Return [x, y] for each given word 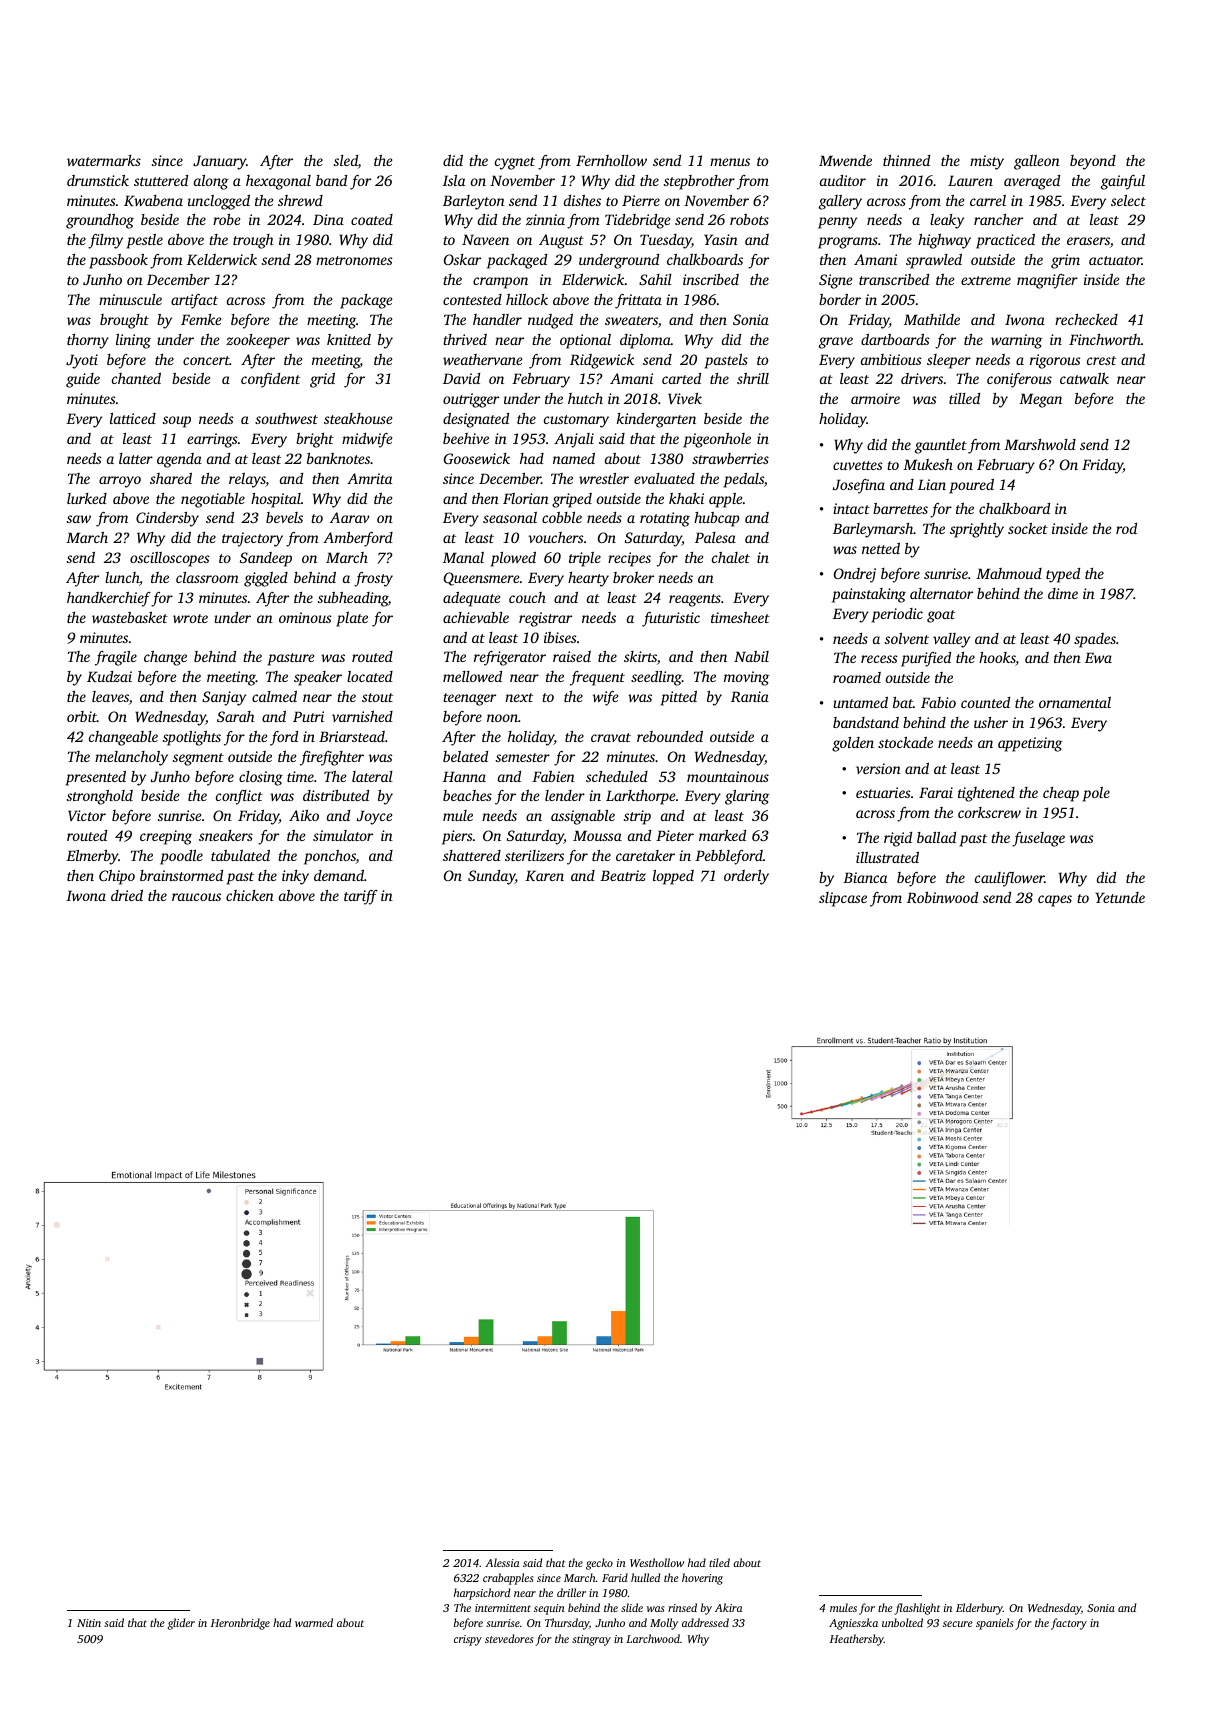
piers [457, 837]
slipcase [843, 899]
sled [346, 162]
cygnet [515, 163]
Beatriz [623, 875]
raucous [196, 897]
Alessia [502, 1562]
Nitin [89, 1623]
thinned [906, 160]
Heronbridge [240, 1624]
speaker [318, 678]
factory [1069, 1624]
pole [1096, 794]
